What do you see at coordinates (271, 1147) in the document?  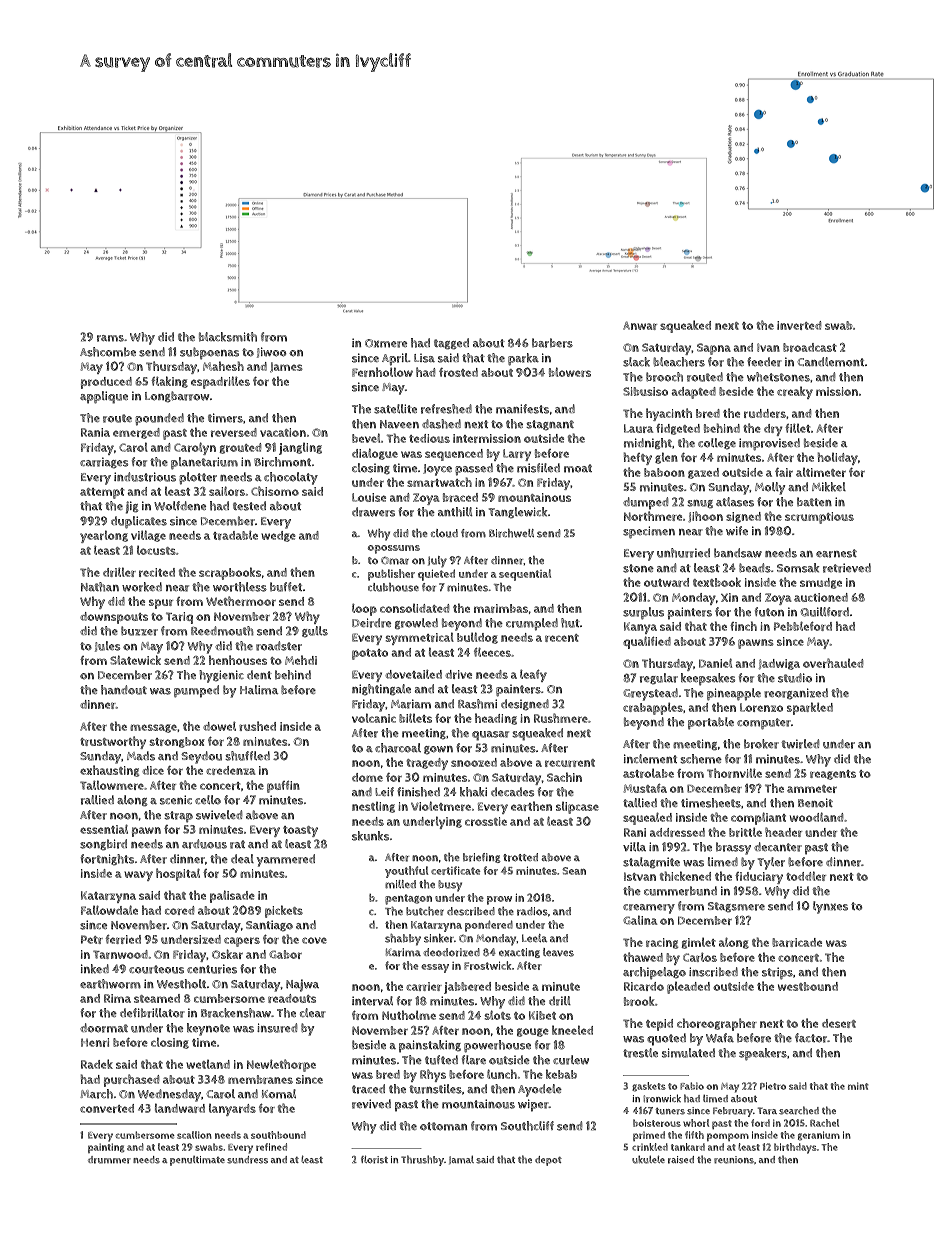 I see `refined` at bounding box center [271, 1147].
